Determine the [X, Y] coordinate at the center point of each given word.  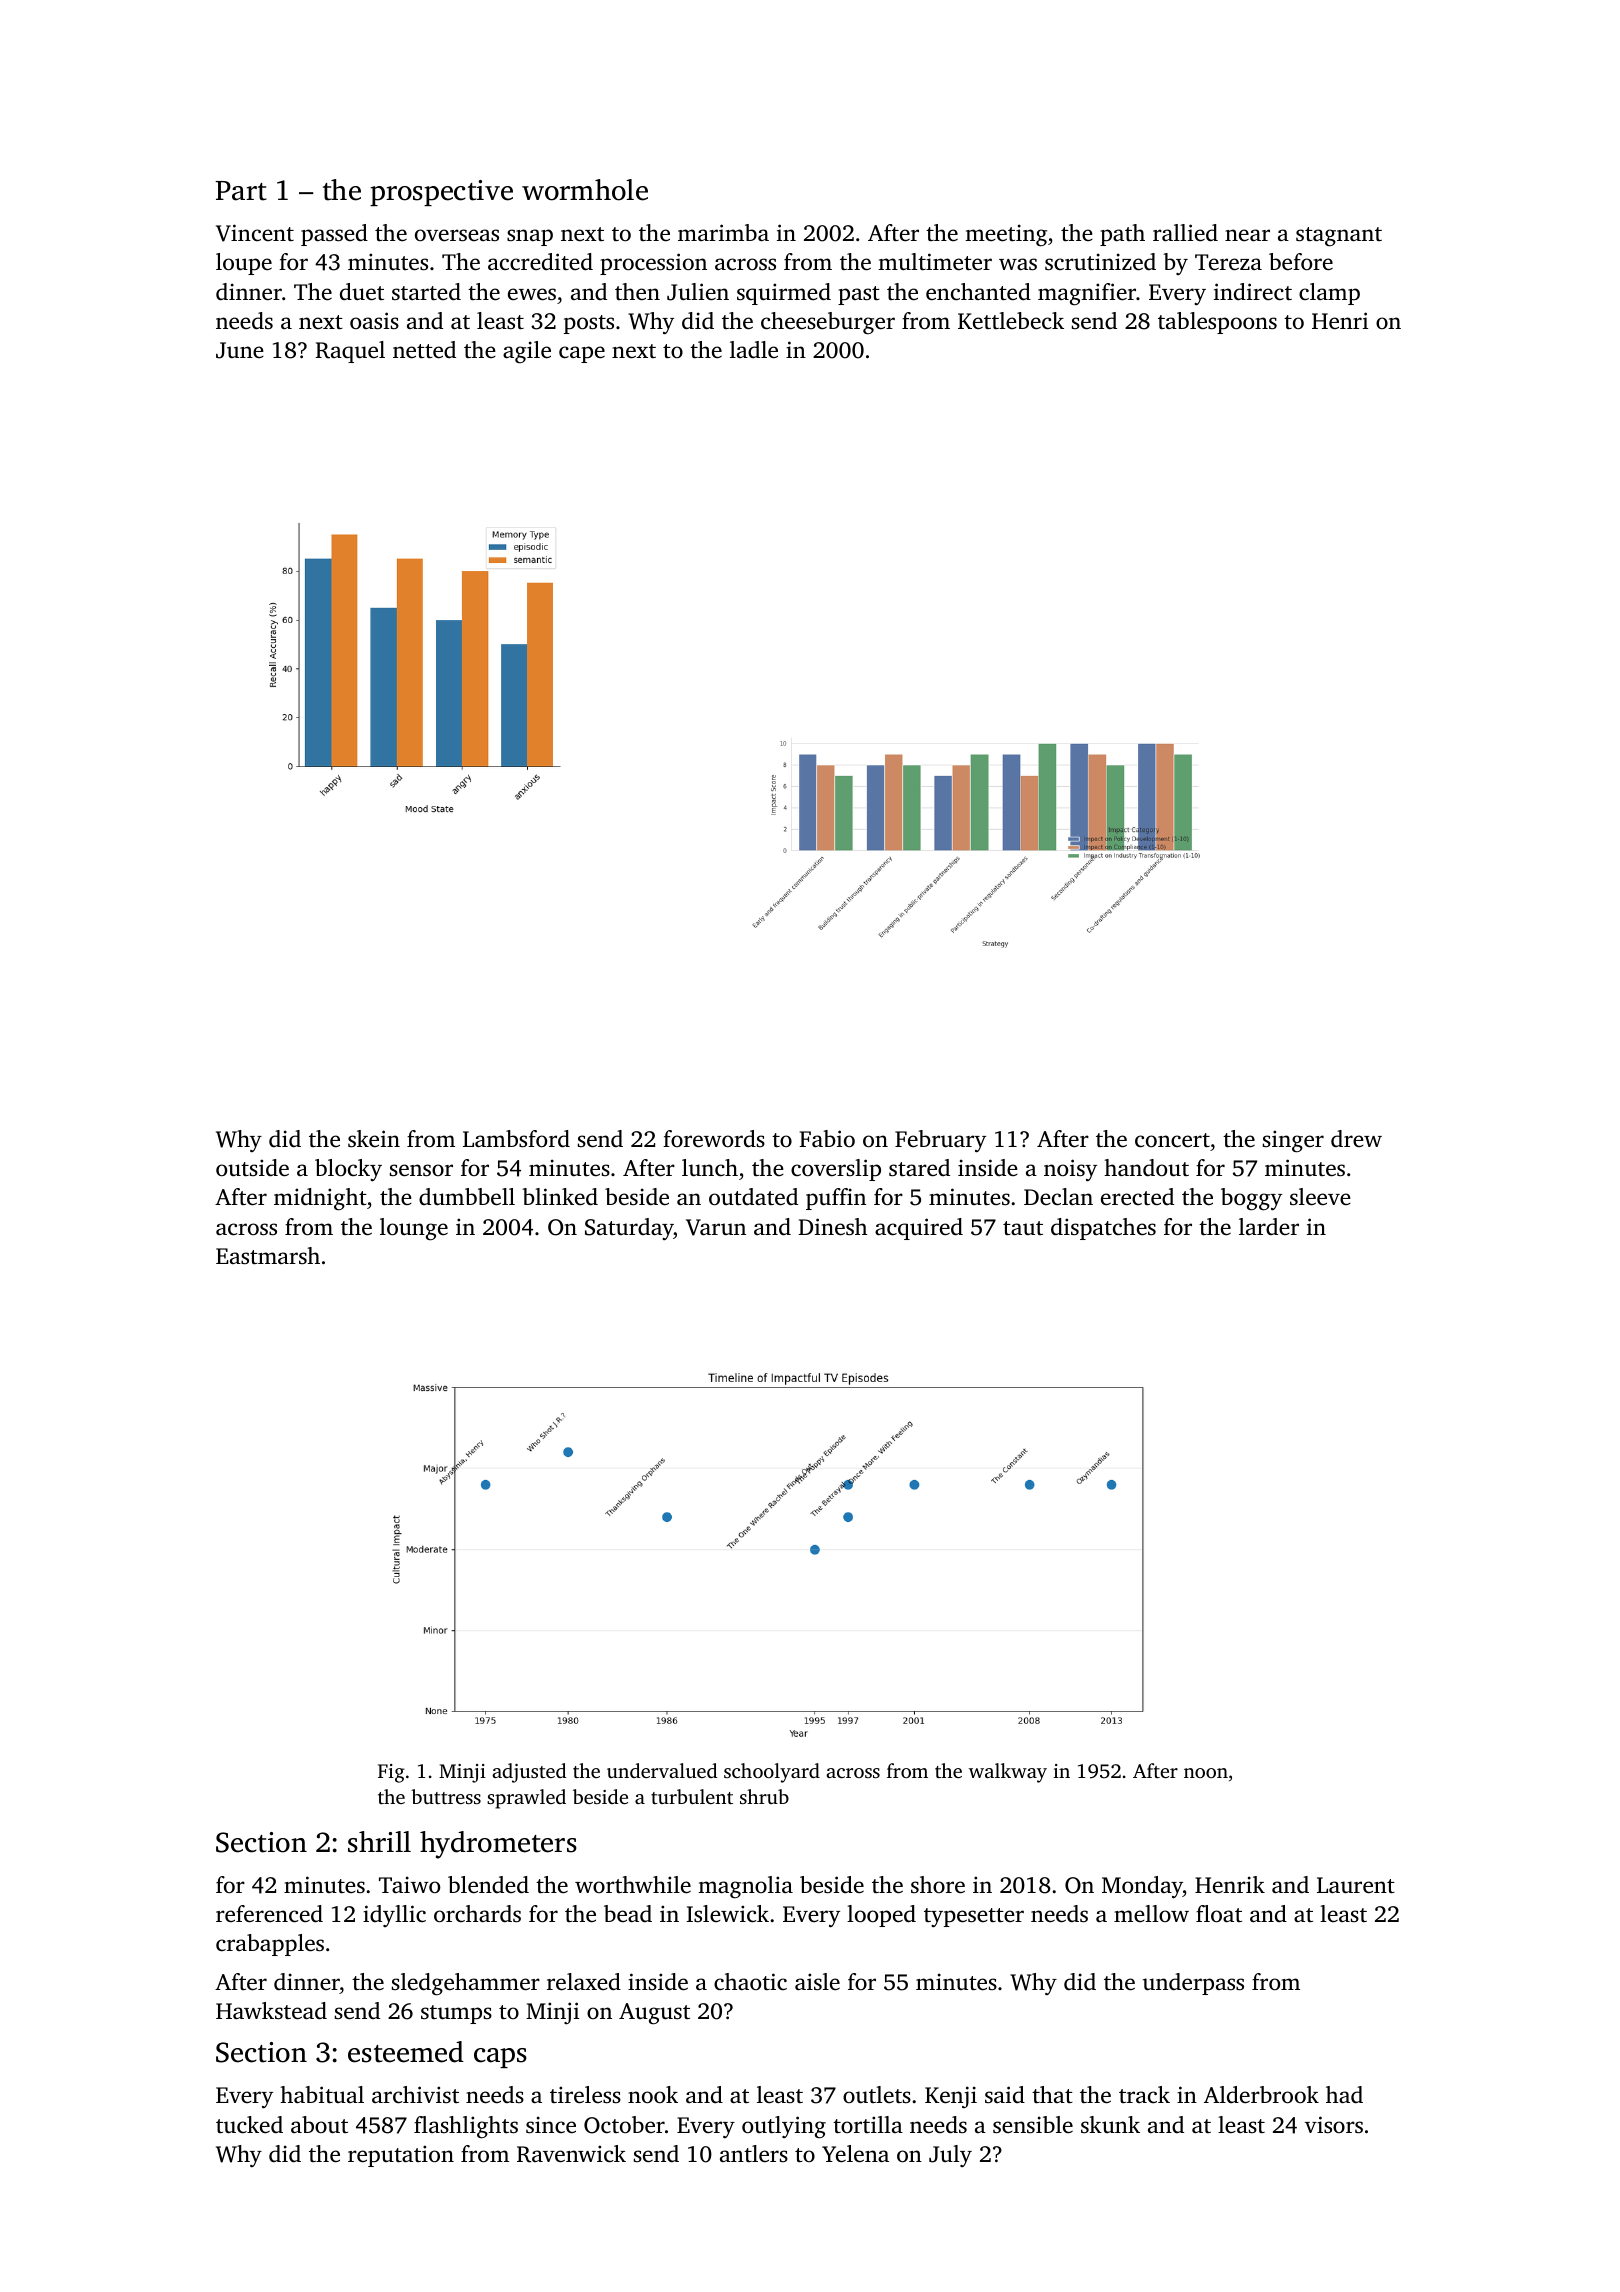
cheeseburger [828, 323]
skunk [1110, 2124]
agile [527, 352]
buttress [446, 1796]
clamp [1329, 294]
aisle [817, 1982]
